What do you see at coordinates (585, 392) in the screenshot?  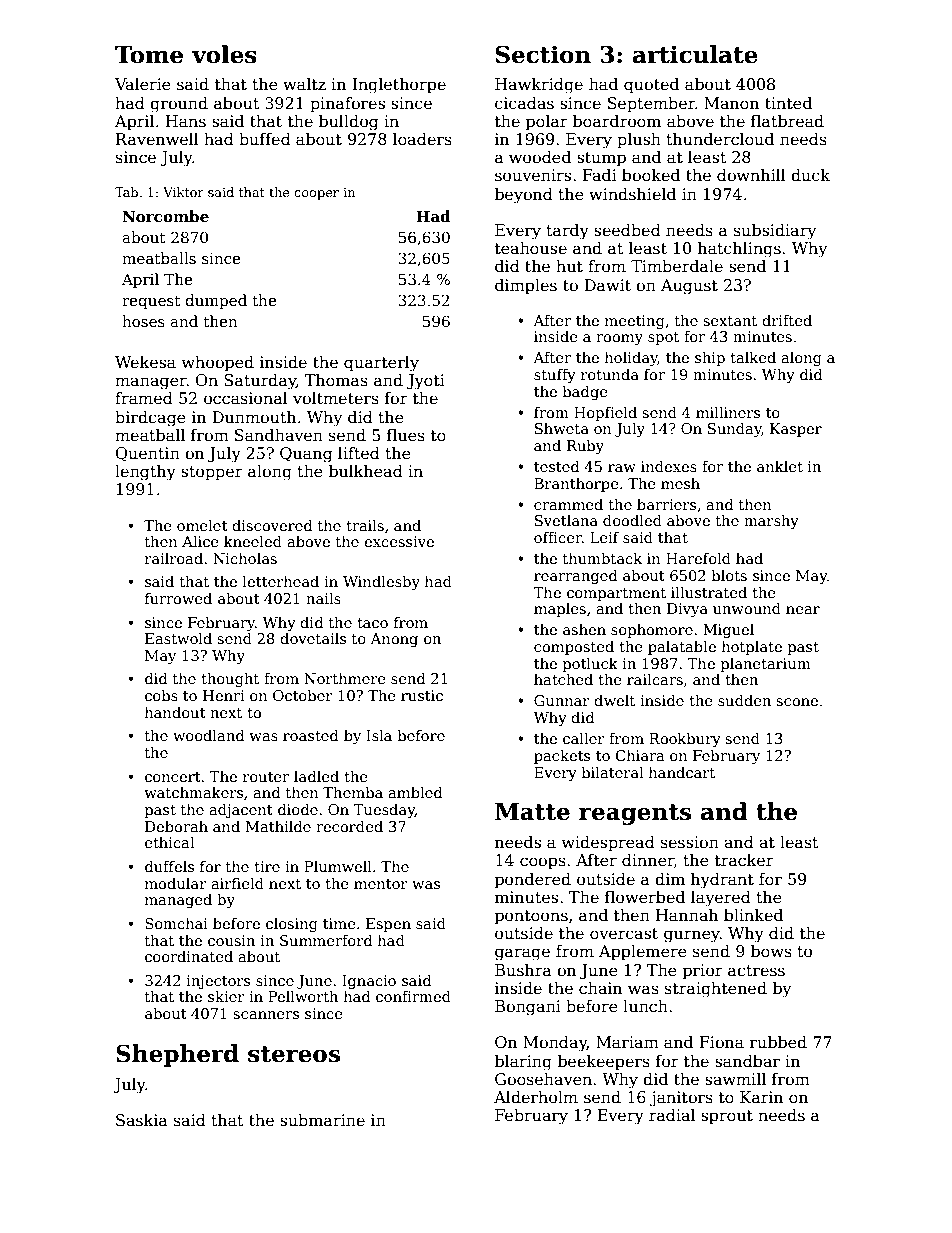 I see `badge` at bounding box center [585, 392].
